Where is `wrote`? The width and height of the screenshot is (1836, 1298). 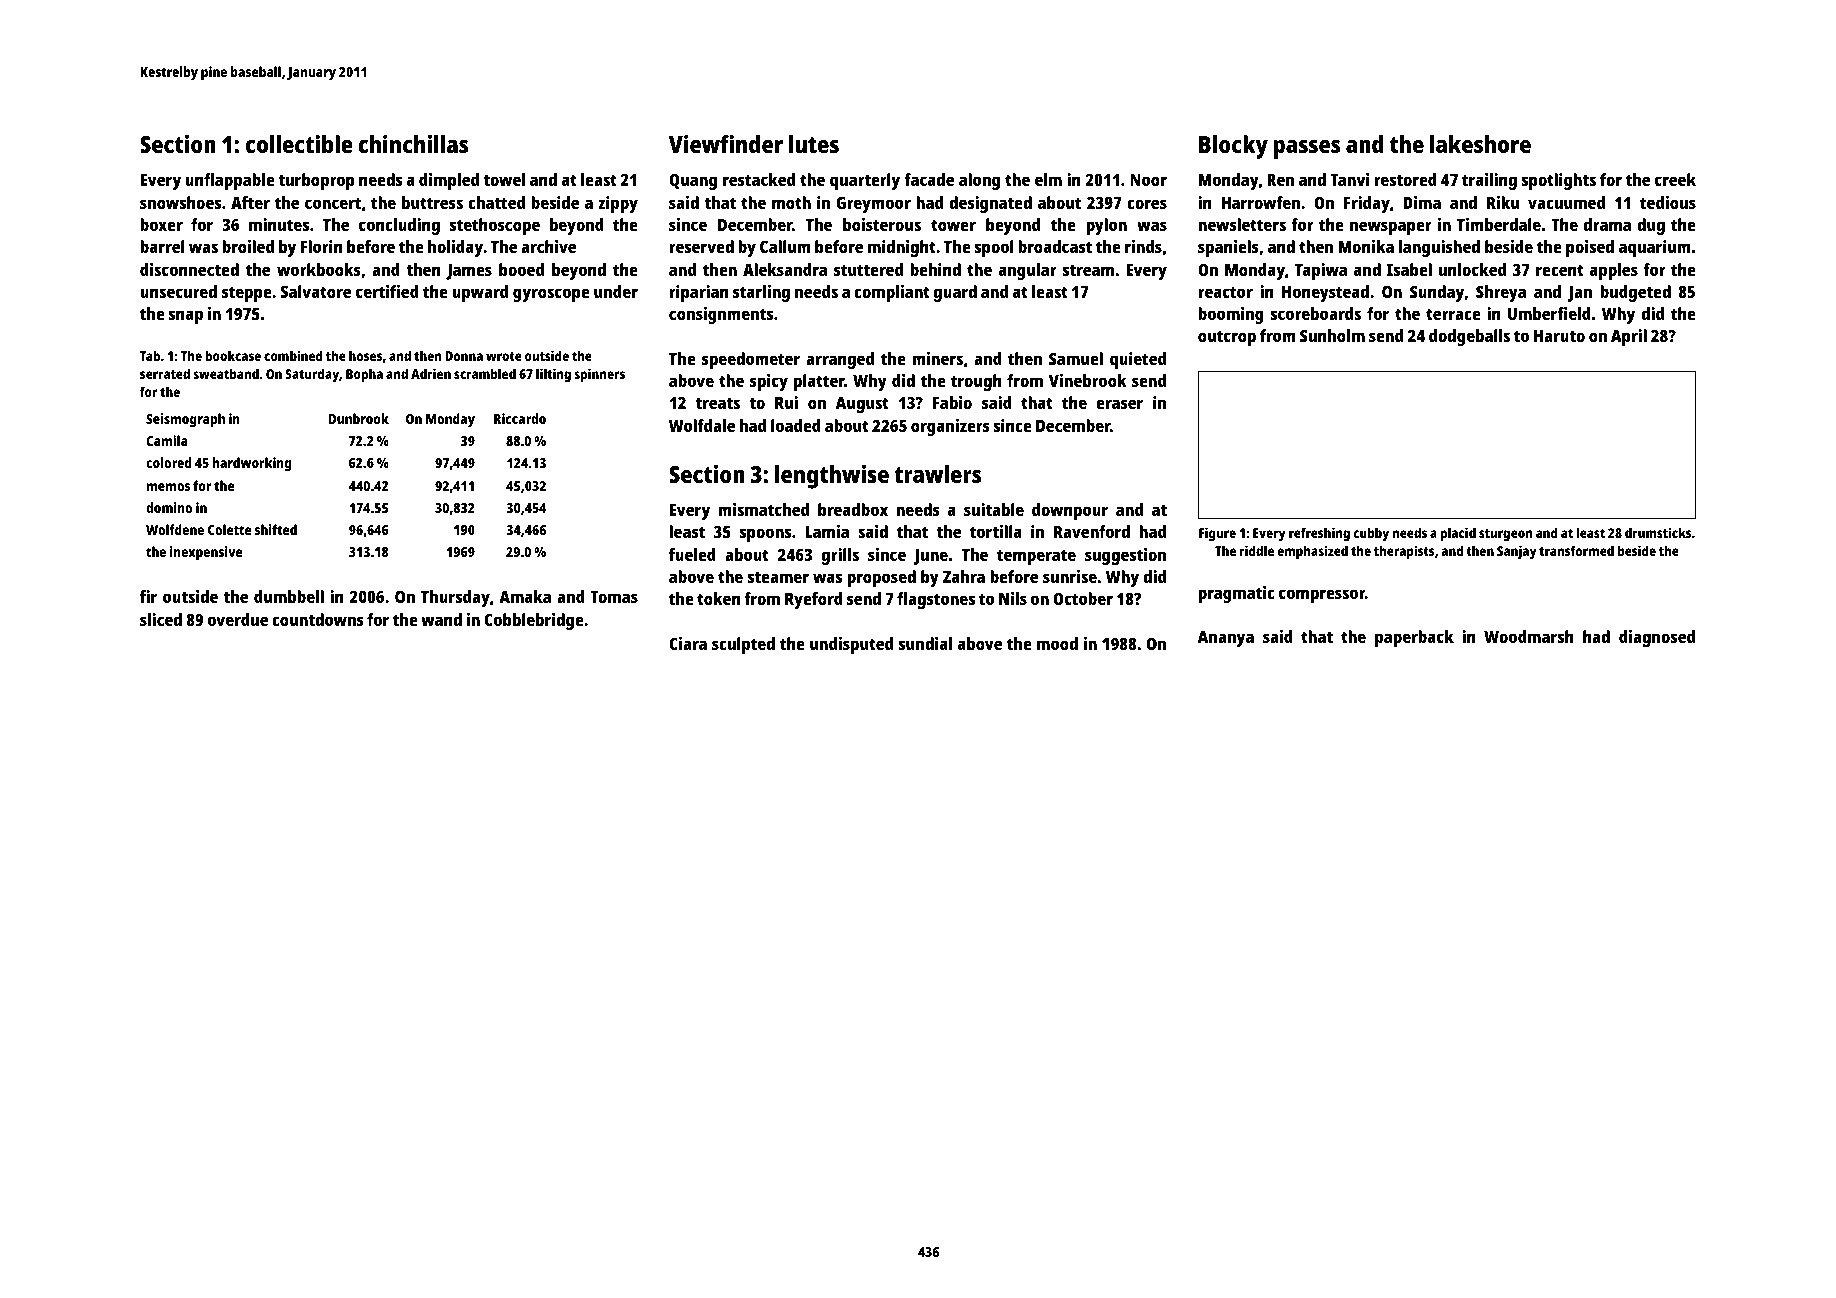
wrote is located at coordinates (504, 356).
